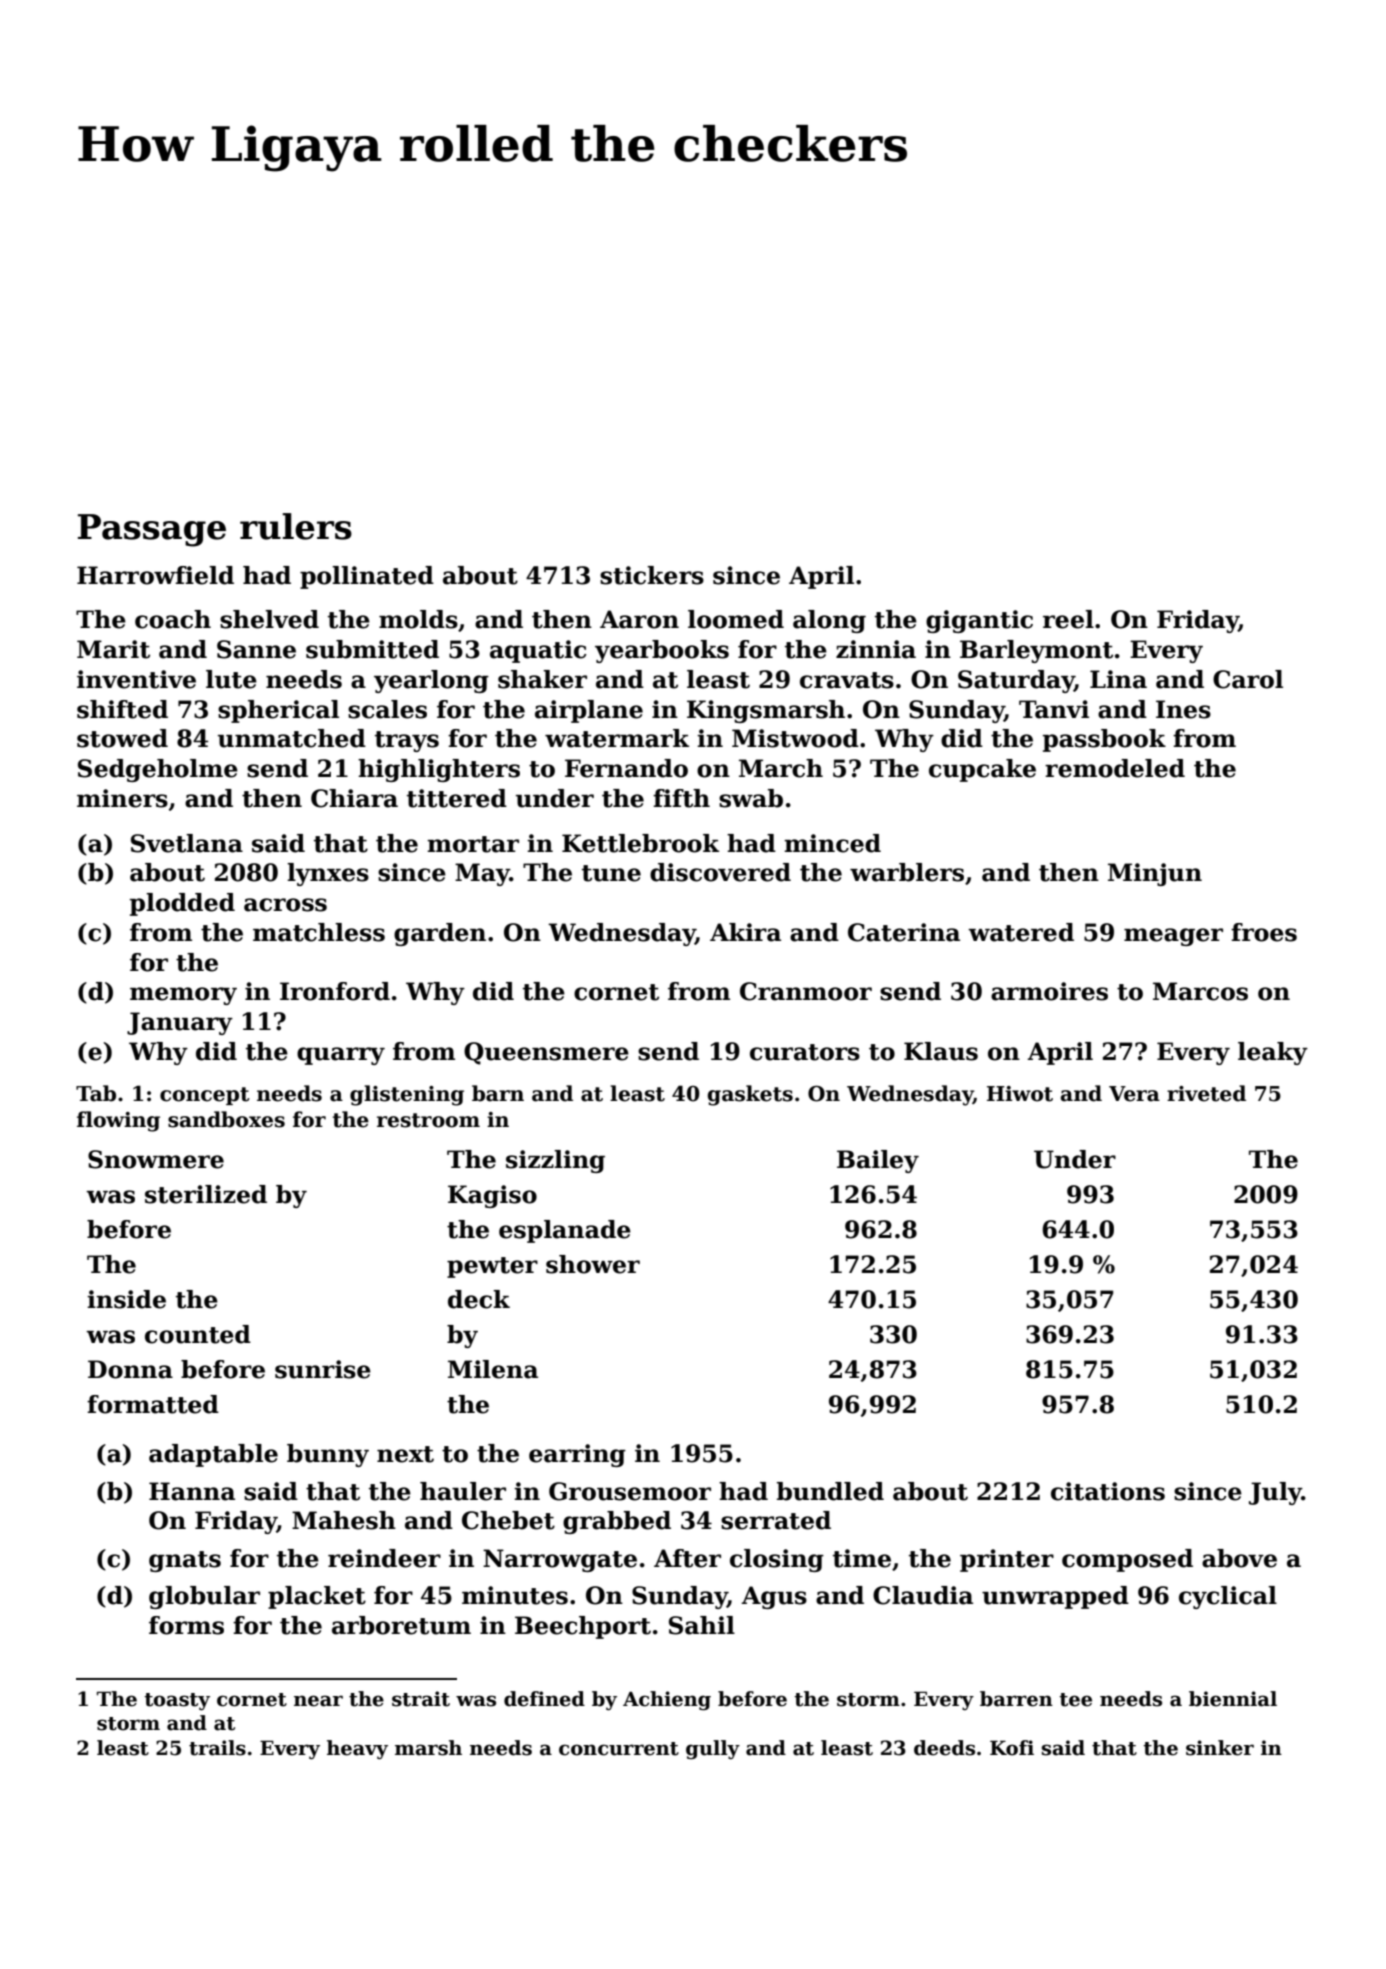  Describe the element at coordinates (1036, 651) in the image. I see `Barleymont` at that location.
